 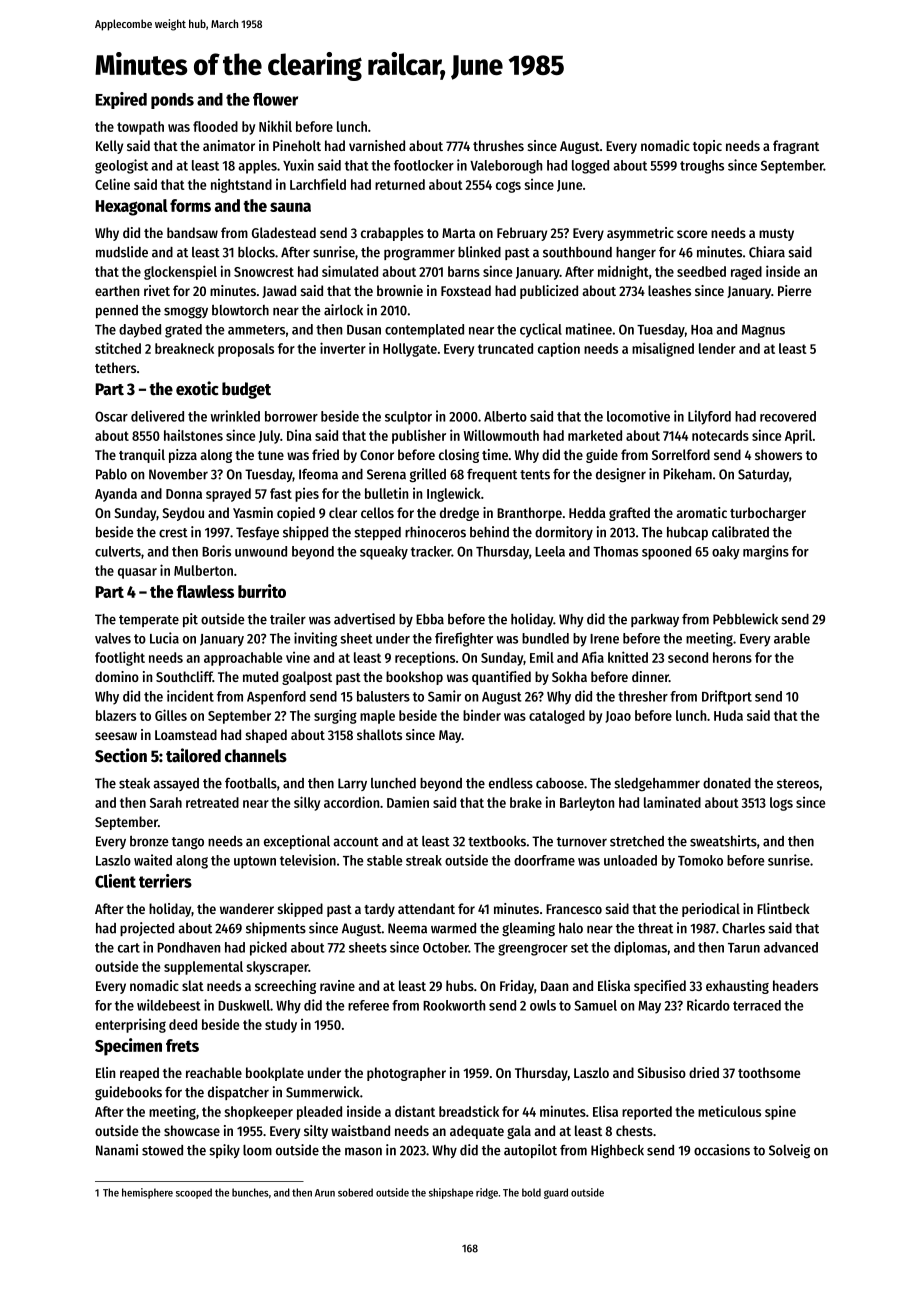 What do you see at coordinates (792, 638) in the document?
I see `arable` at bounding box center [792, 638].
